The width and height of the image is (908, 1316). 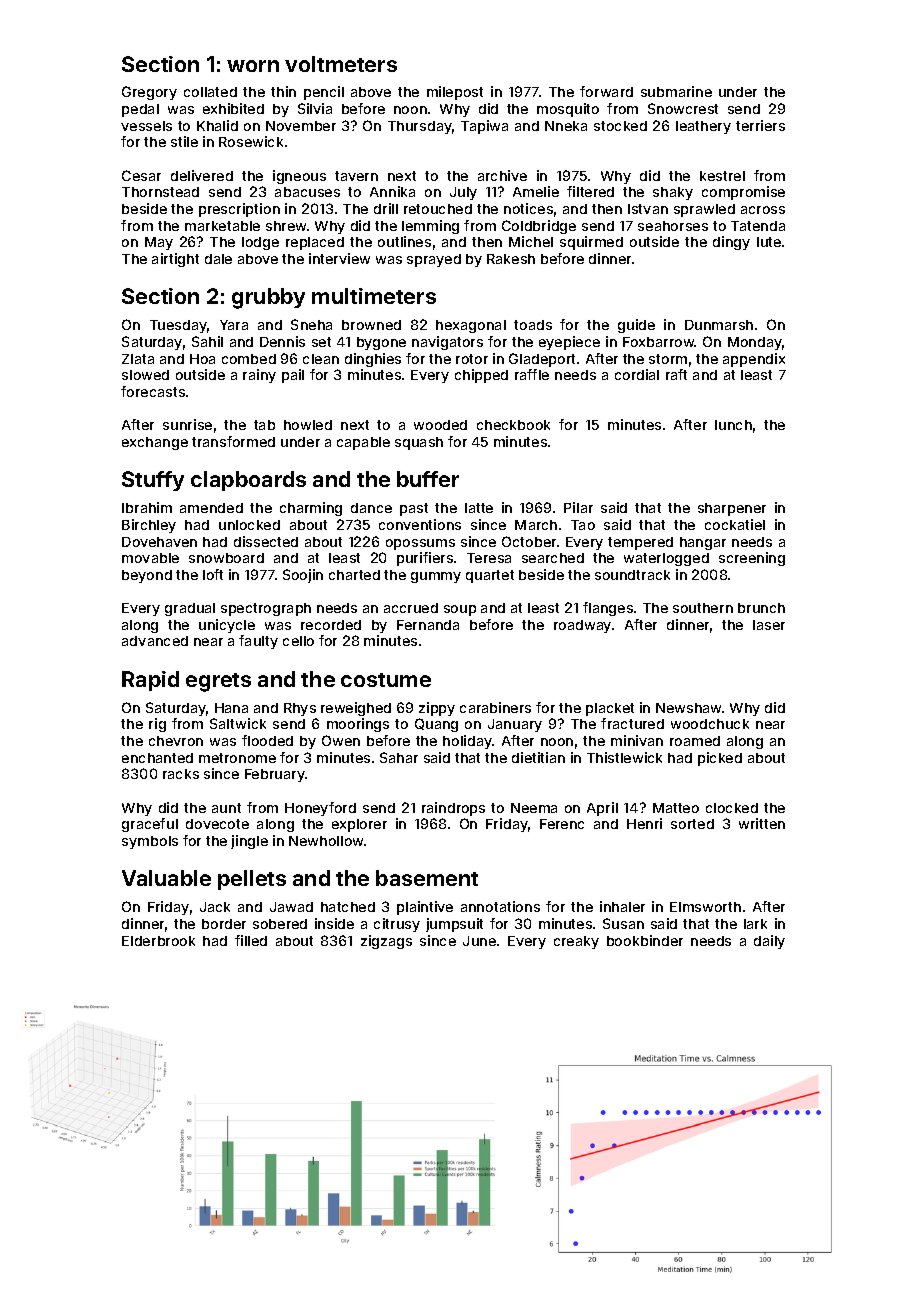 What do you see at coordinates (533, 325) in the image?
I see `toads` at bounding box center [533, 325].
